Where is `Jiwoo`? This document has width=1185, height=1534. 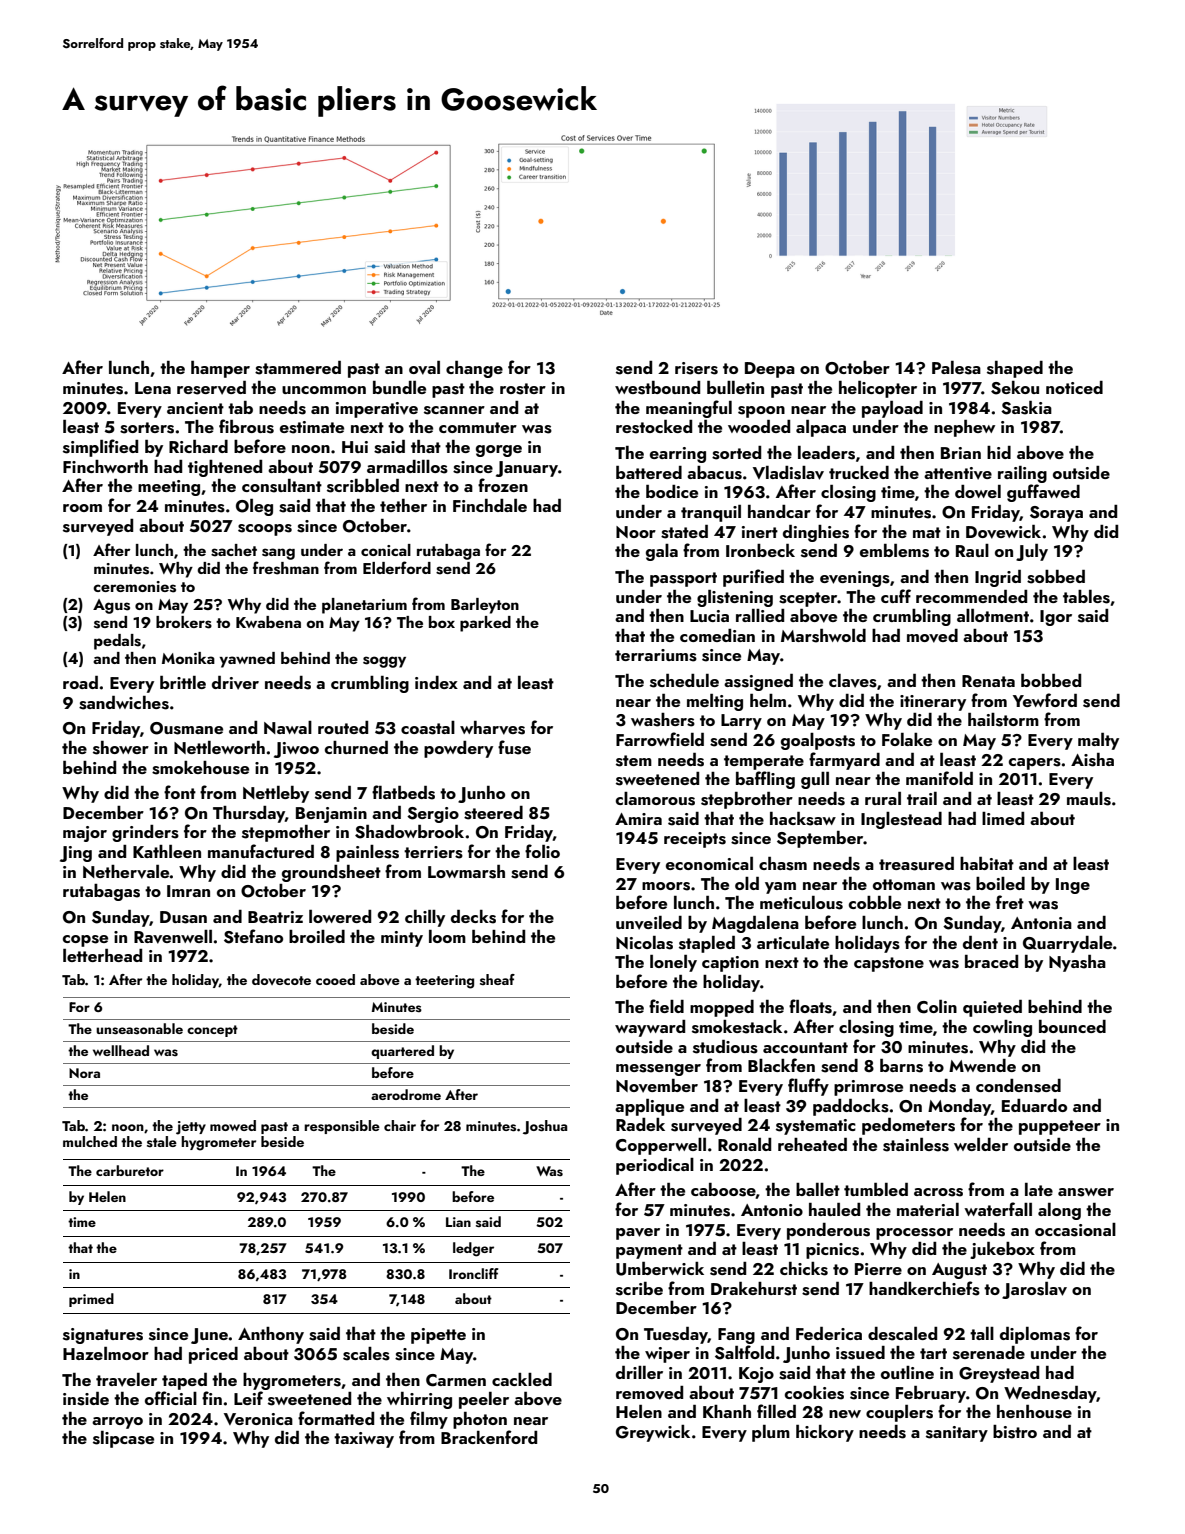 Jiwoo is located at coordinates (296, 750).
